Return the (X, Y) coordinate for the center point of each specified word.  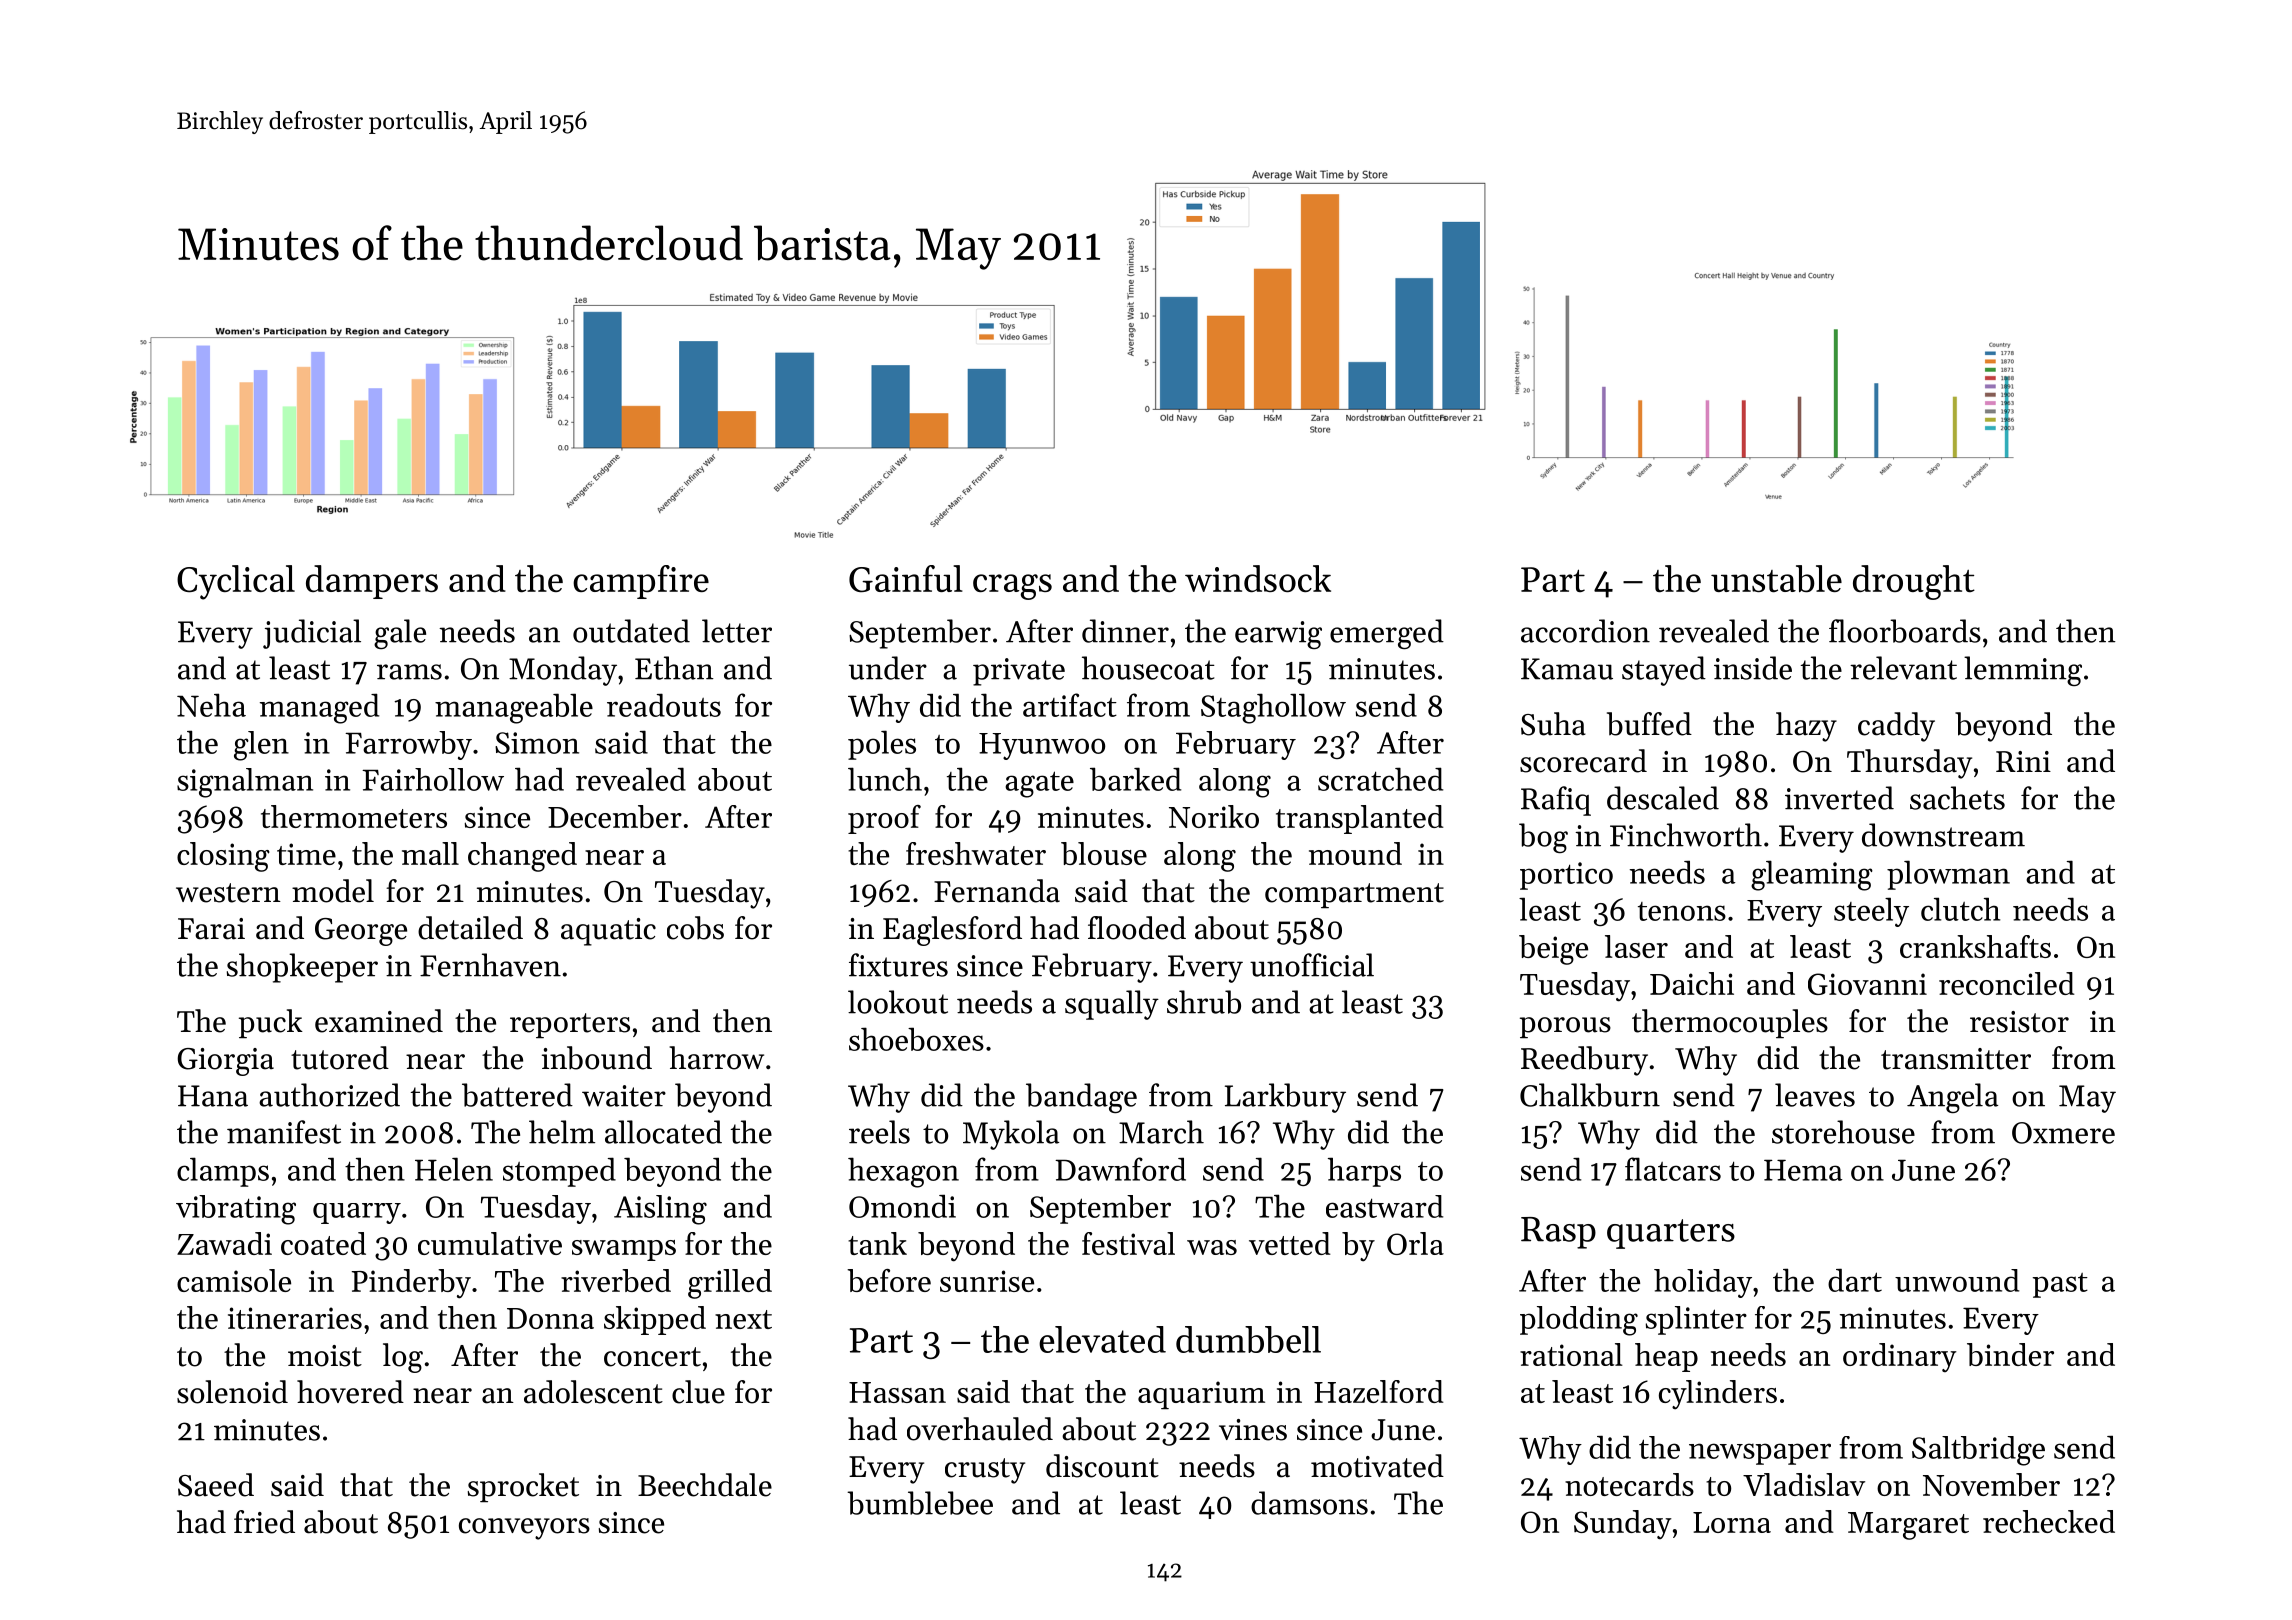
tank (877, 1243)
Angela (1952, 1098)
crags (1012, 587)
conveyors (524, 1529)
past (2060, 1285)
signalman (245, 783)
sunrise (987, 1281)
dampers (372, 582)
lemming (2023, 671)
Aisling (660, 1210)
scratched (1380, 779)
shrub (1204, 1002)
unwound (1957, 1280)
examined (379, 1021)
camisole (234, 1280)
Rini (2023, 761)
